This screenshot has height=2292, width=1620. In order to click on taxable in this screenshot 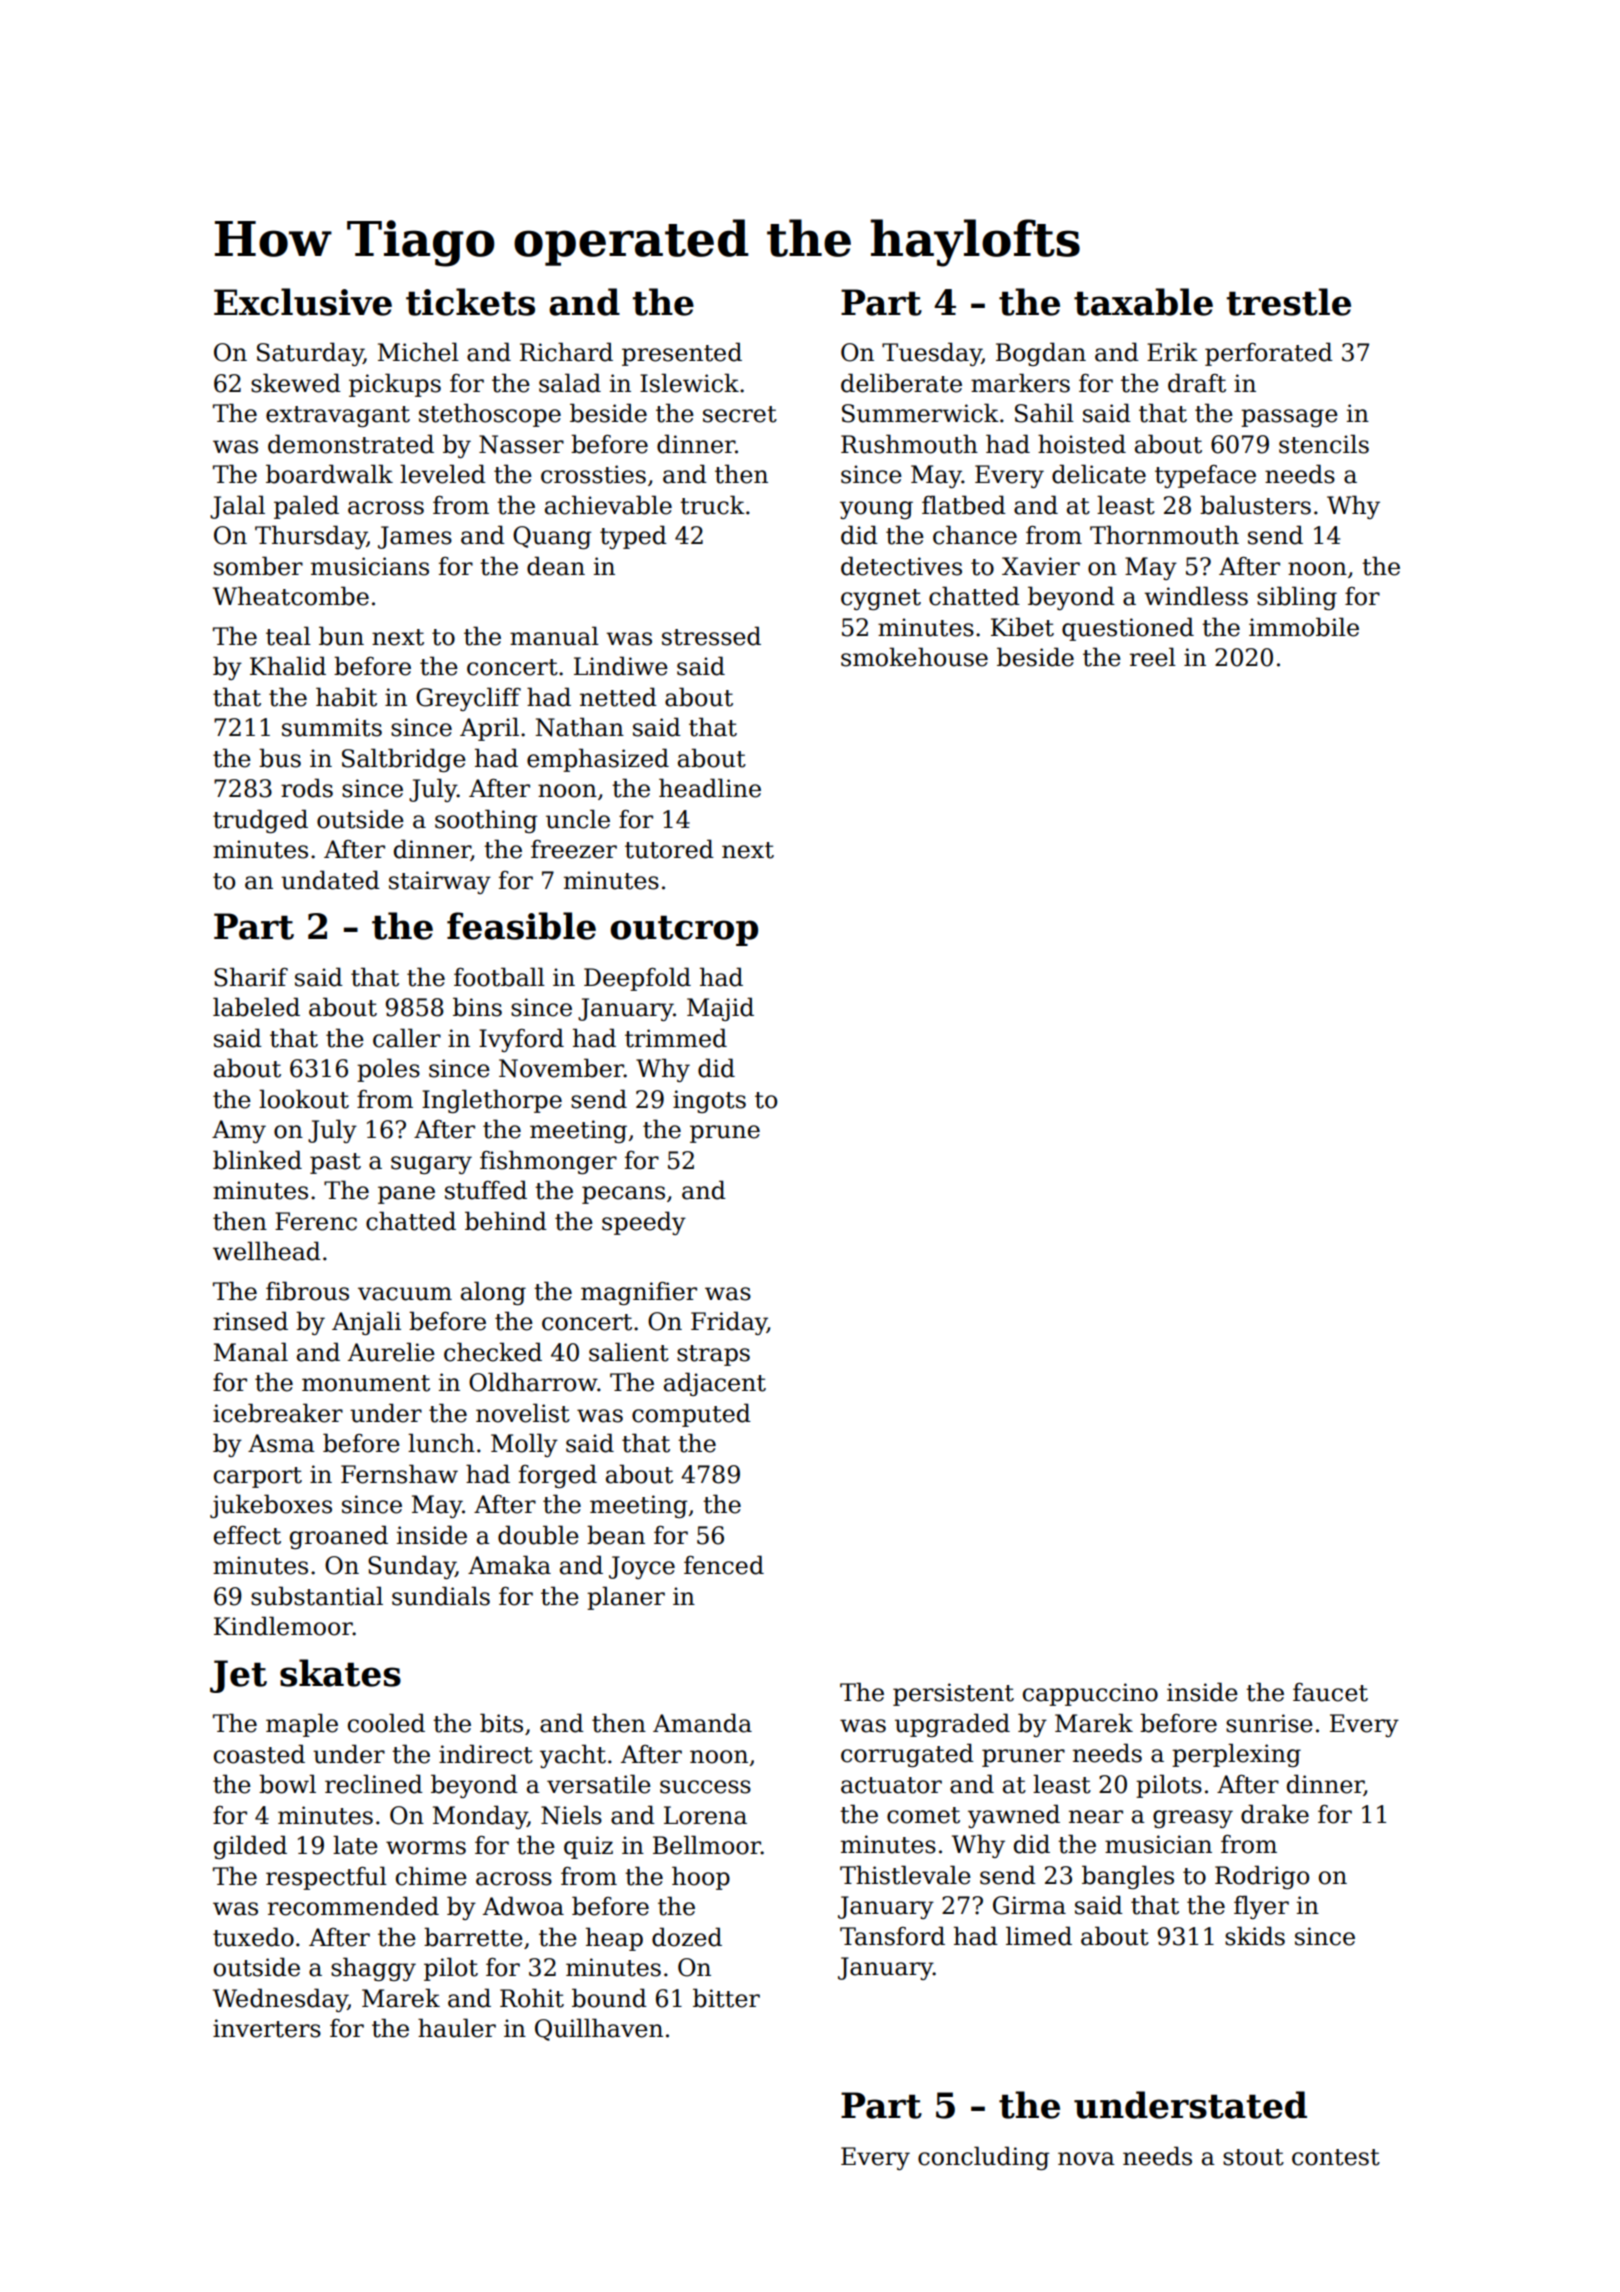, I will do `click(1143, 302)`.
